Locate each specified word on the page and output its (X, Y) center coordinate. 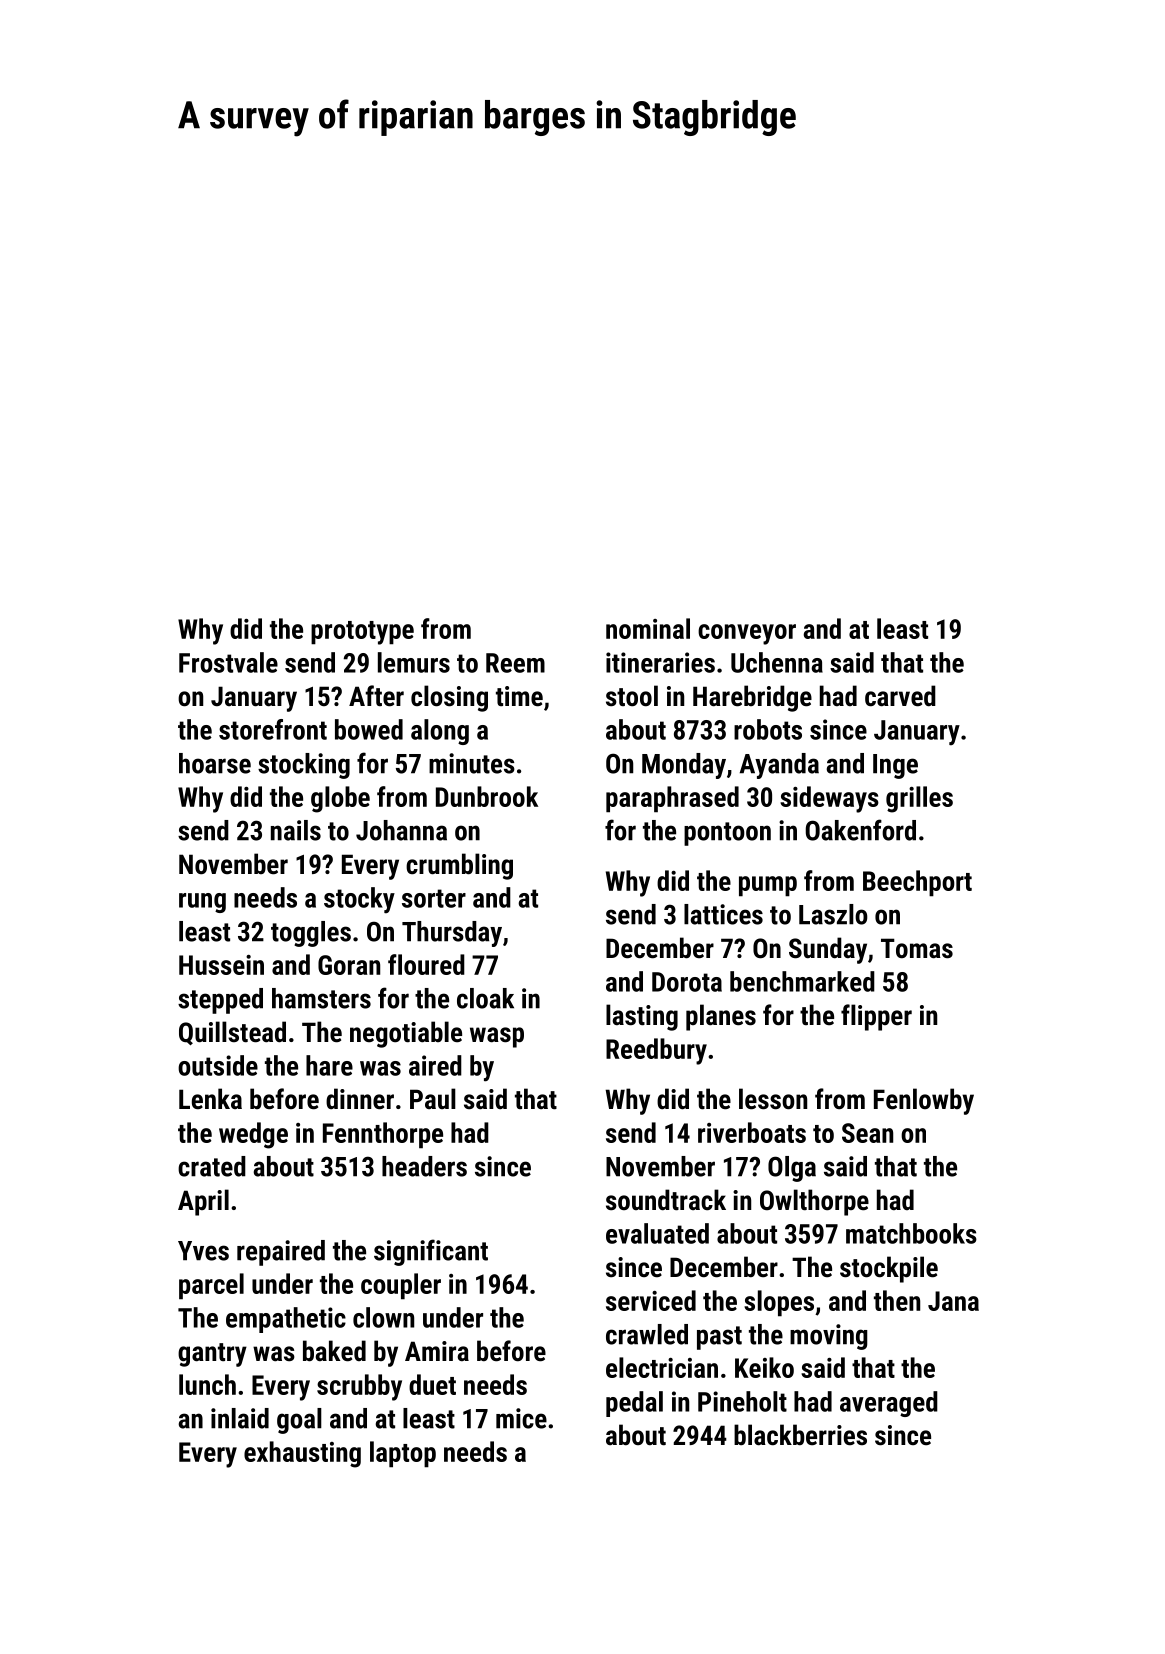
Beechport (917, 883)
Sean (867, 1133)
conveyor (747, 634)
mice (521, 1418)
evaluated (657, 1233)
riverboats (752, 1132)
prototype (362, 633)
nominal (648, 628)
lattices (723, 914)
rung (202, 903)
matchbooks (911, 1233)
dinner (360, 1099)
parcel (211, 1286)
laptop (403, 1454)
